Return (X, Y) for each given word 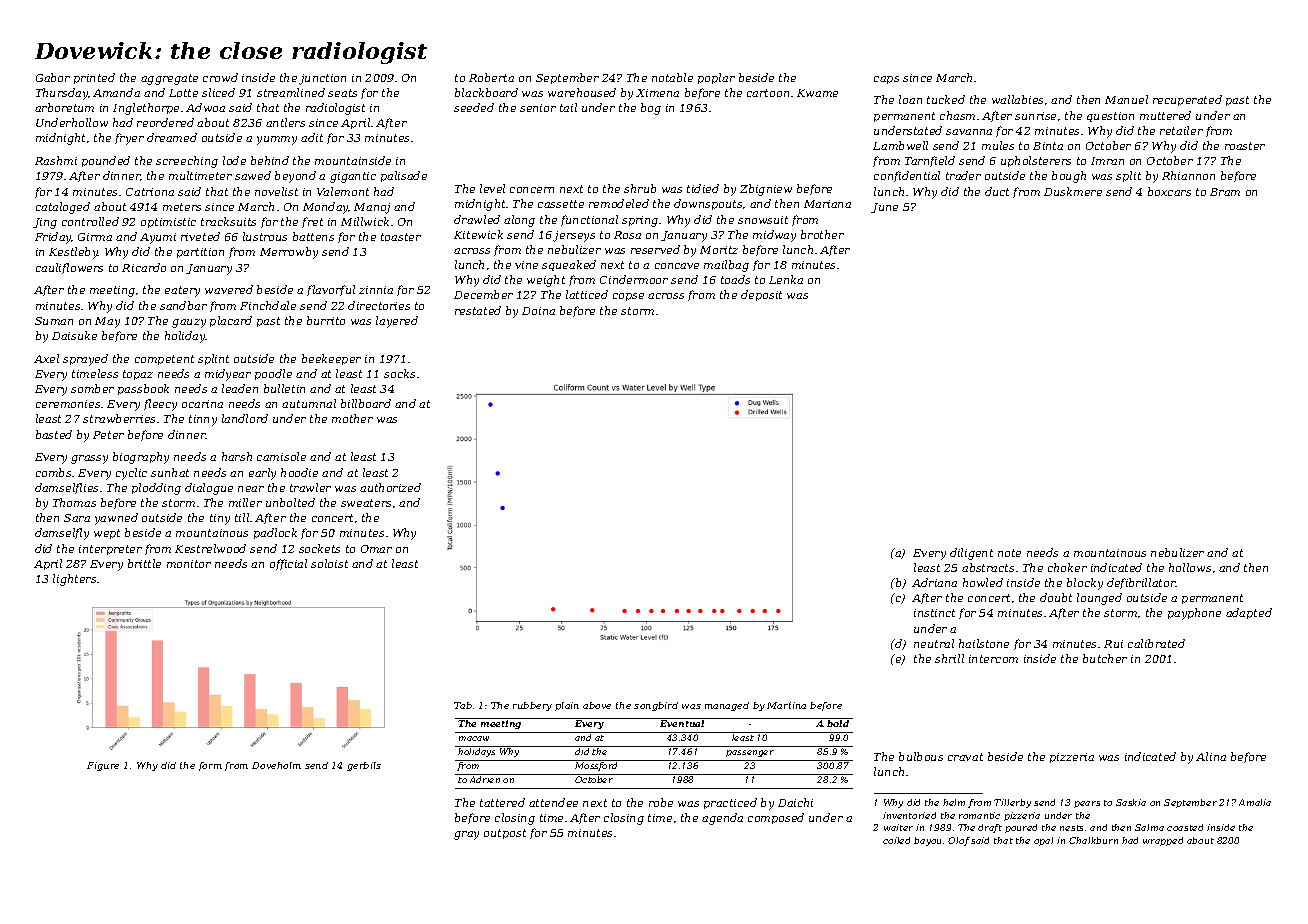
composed (776, 818)
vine (526, 265)
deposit (761, 295)
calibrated (1156, 643)
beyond (295, 177)
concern (532, 190)
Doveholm (276, 765)
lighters (74, 580)
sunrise (1035, 116)
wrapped (1163, 841)
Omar (376, 549)
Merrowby (289, 253)
